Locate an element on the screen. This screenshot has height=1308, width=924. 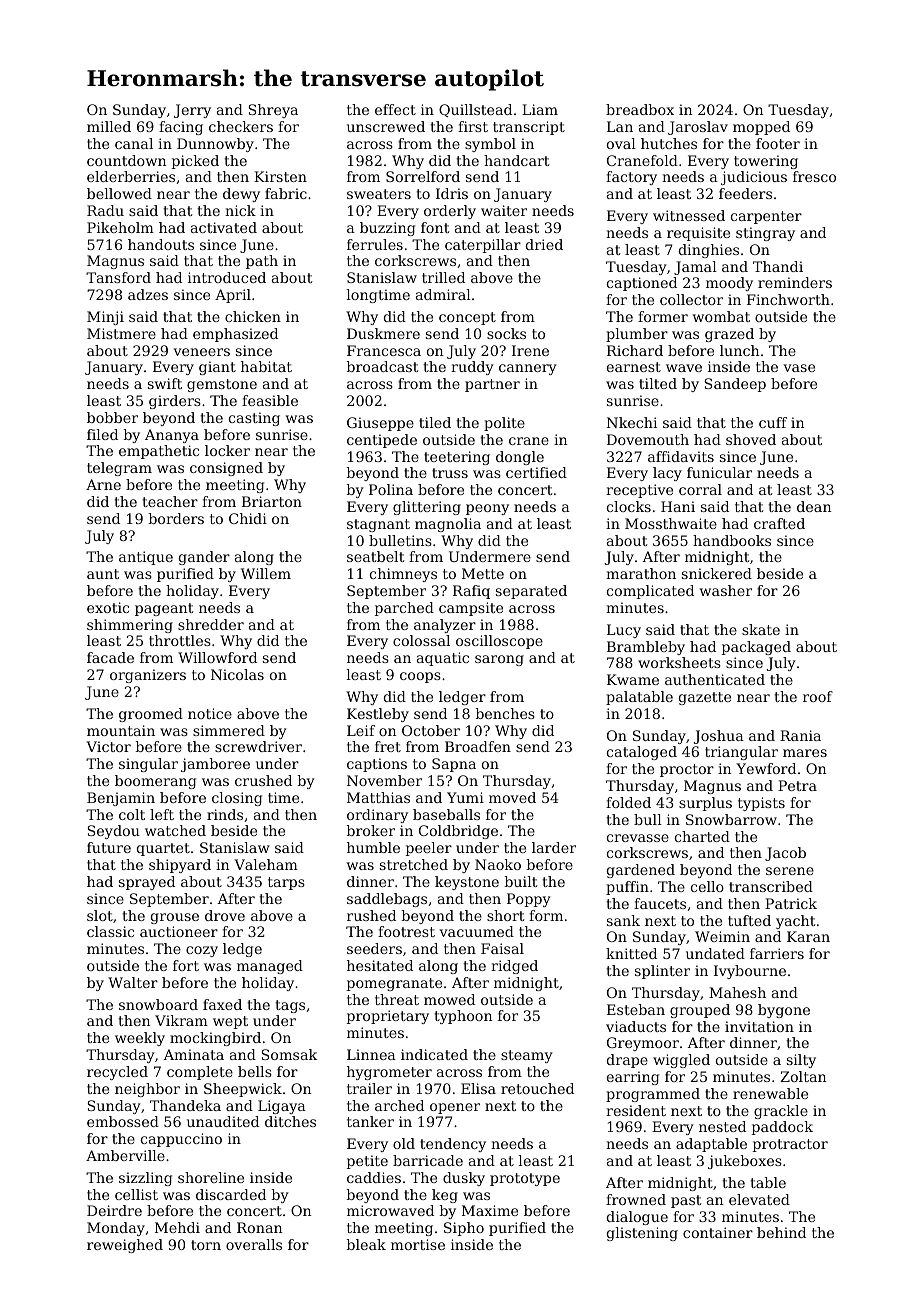
Pikeholm is located at coordinates (120, 227).
